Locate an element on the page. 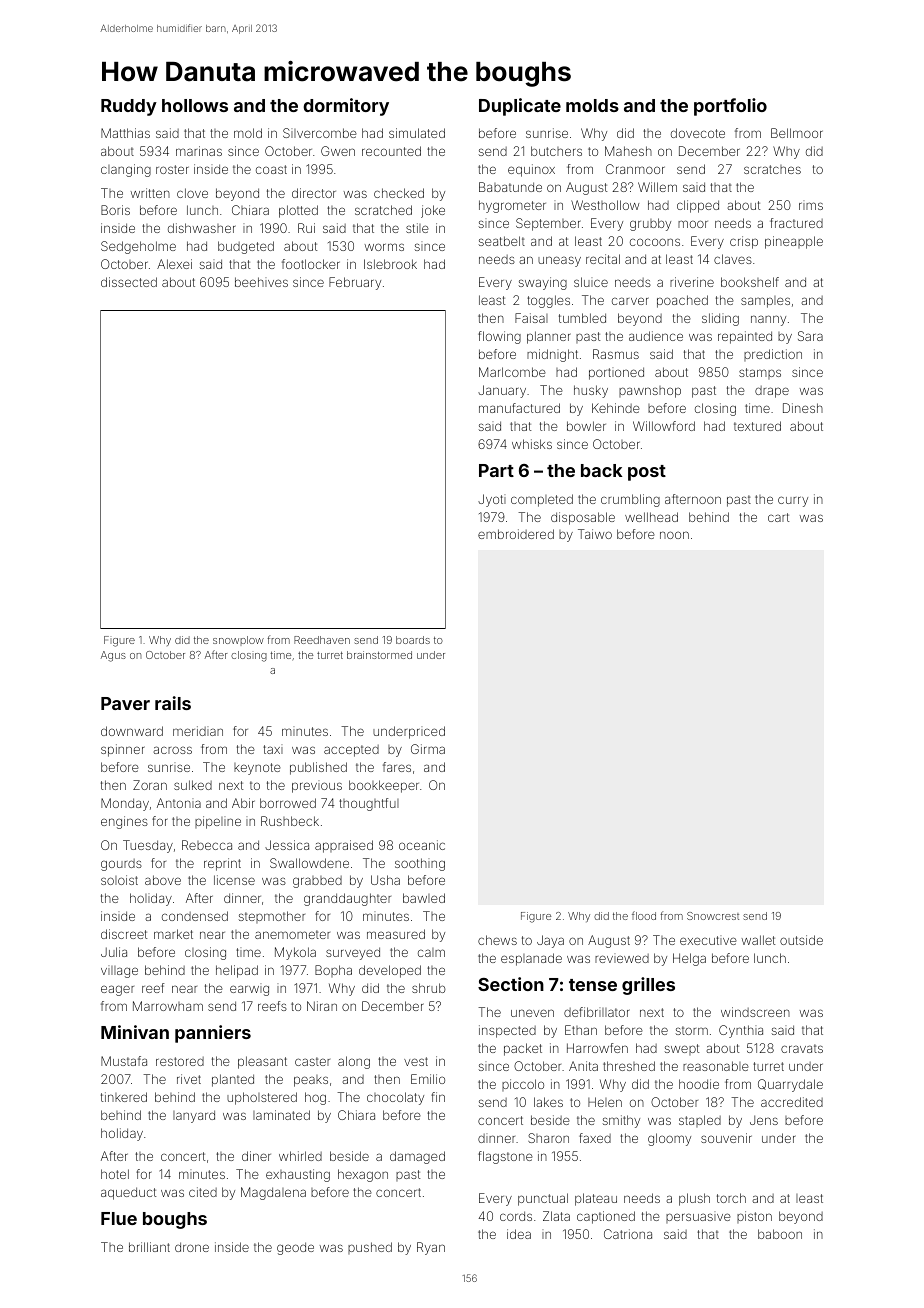 The image size is (924, 1308). earwig is located at coordinates (249, 989).
